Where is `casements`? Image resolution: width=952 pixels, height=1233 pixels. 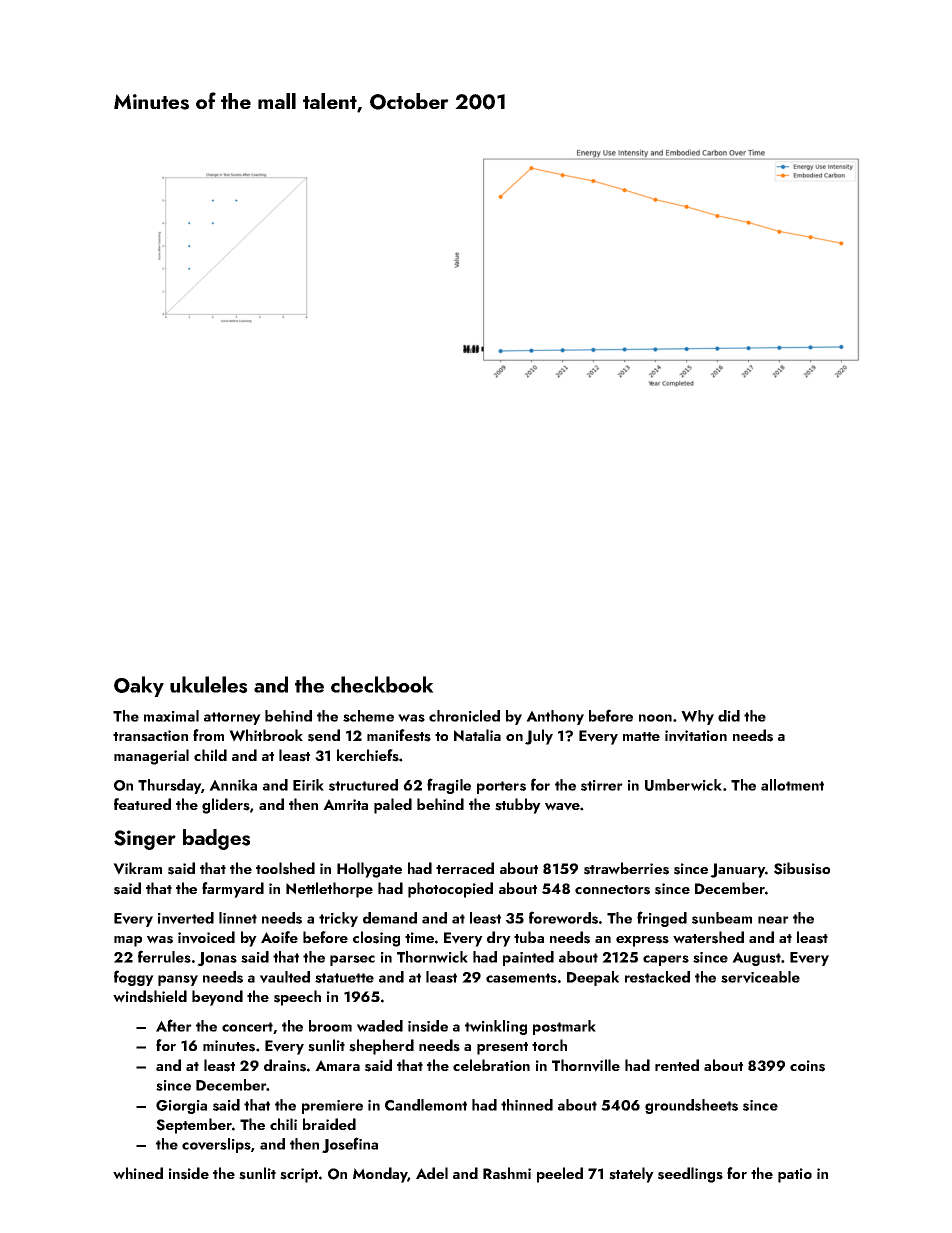 casements is located at coordinates (521, 978).
